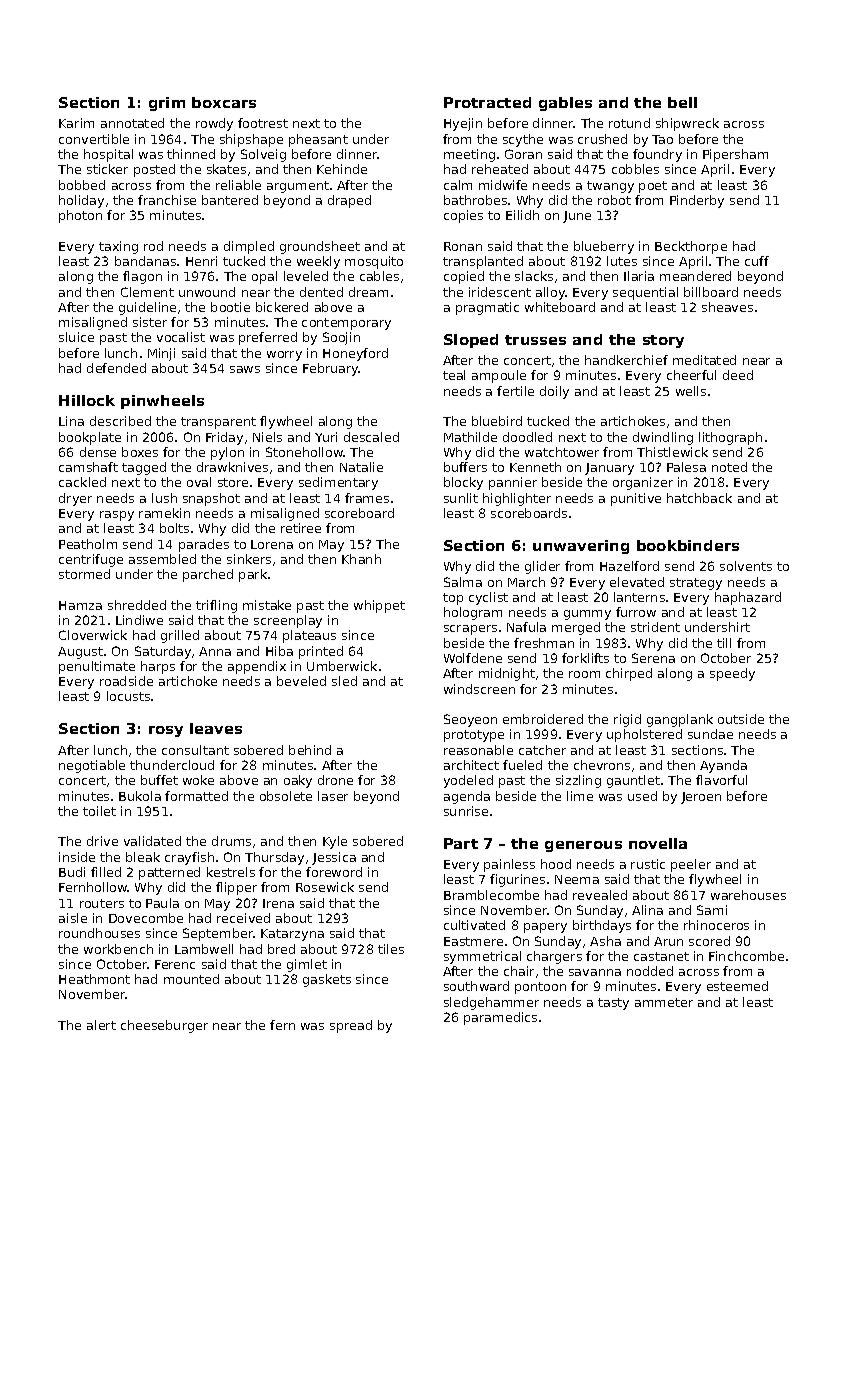 The width and height of the document is (849, 1400). I want to click on noted, so click(729, 467).
